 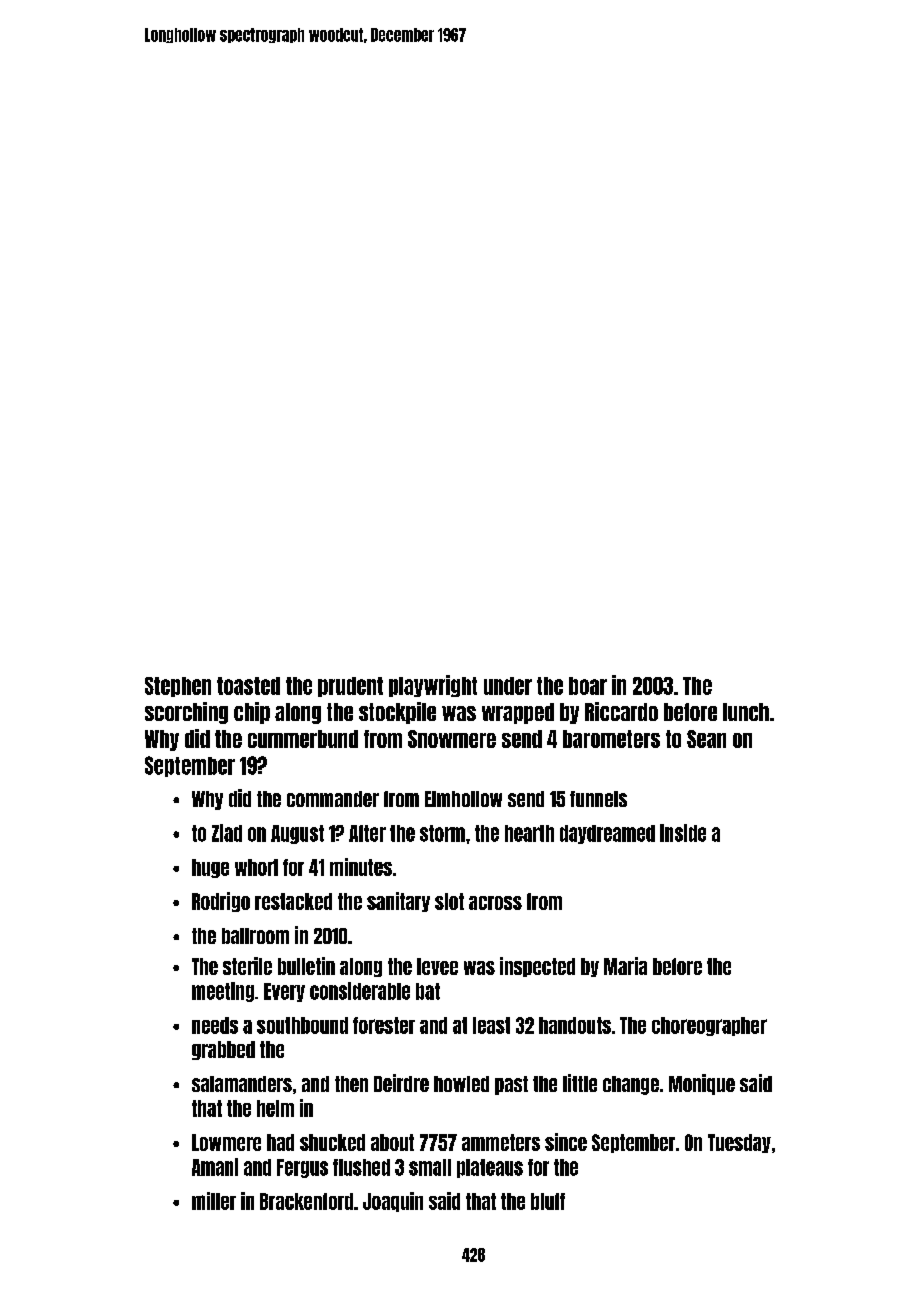 I want to click on levee, so click(x=437, y=966).
